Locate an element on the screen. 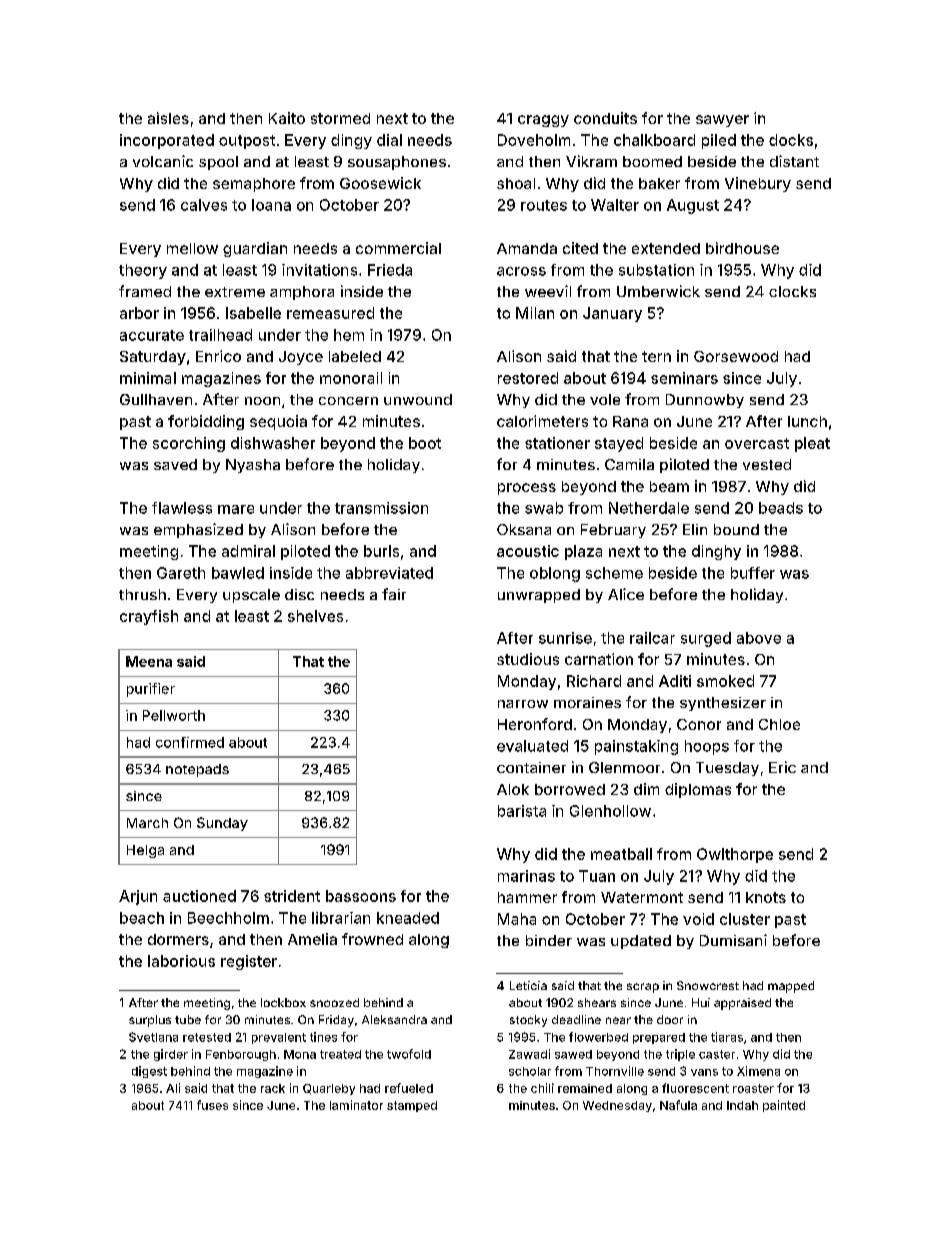 The width and height of the screenshot is (952, 1233). boomed is located at coordinates (652, 161).
